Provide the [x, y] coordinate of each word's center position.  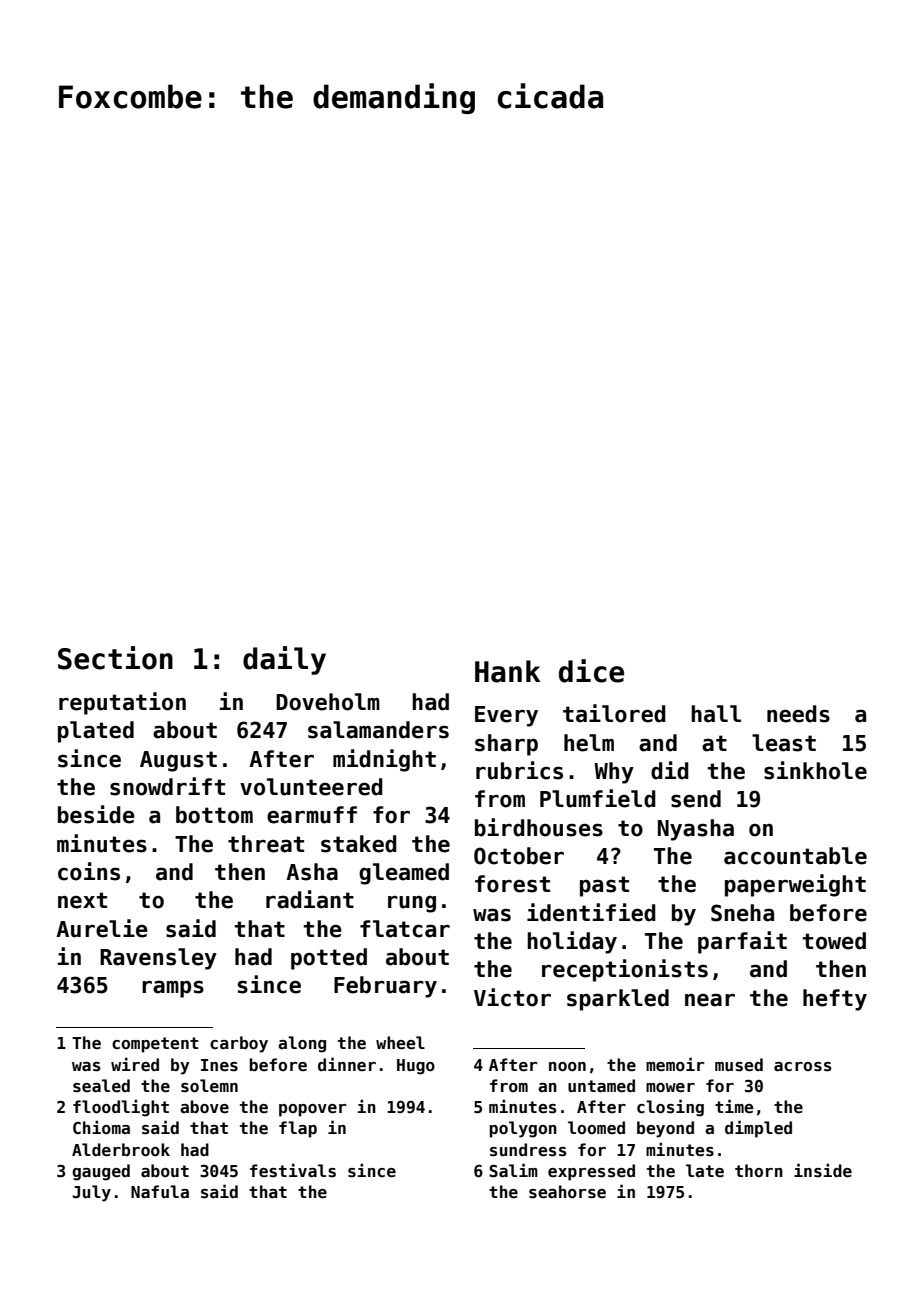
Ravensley [158, 959]
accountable [795, 856]
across [802, 1067]
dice [591, 671]
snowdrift [167, 786]
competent [155, 1045]
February [385, 987]
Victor [512, 997]
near [710, 1000]
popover [313, 1110]
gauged [101, 1172]
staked [359, 844]
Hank [507, 671]
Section [115, 658]
